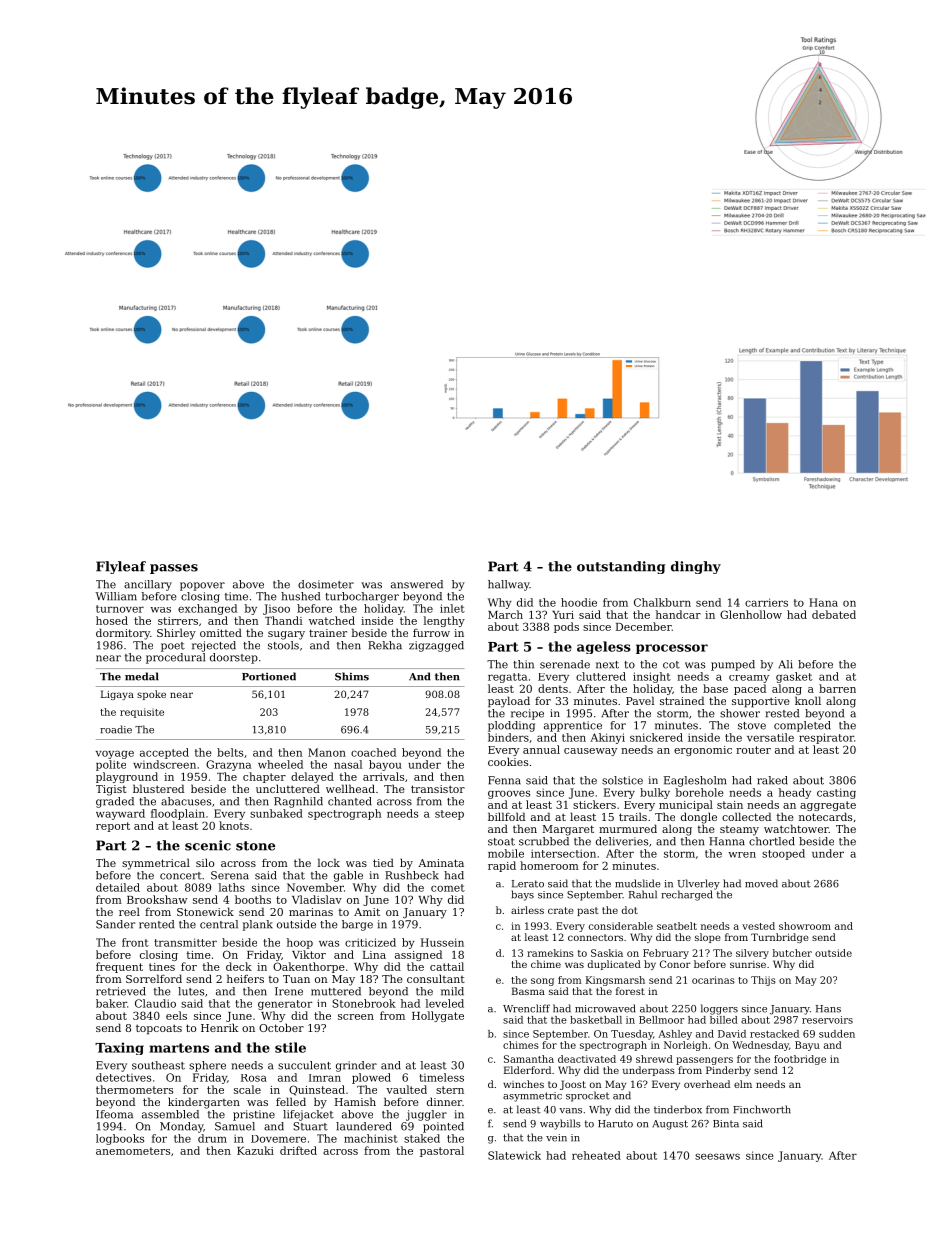 The width and height of the page is (952, 1233). Describe the element at coordinates (514, 1155) in the page. I see `Slatewick` at that location.
